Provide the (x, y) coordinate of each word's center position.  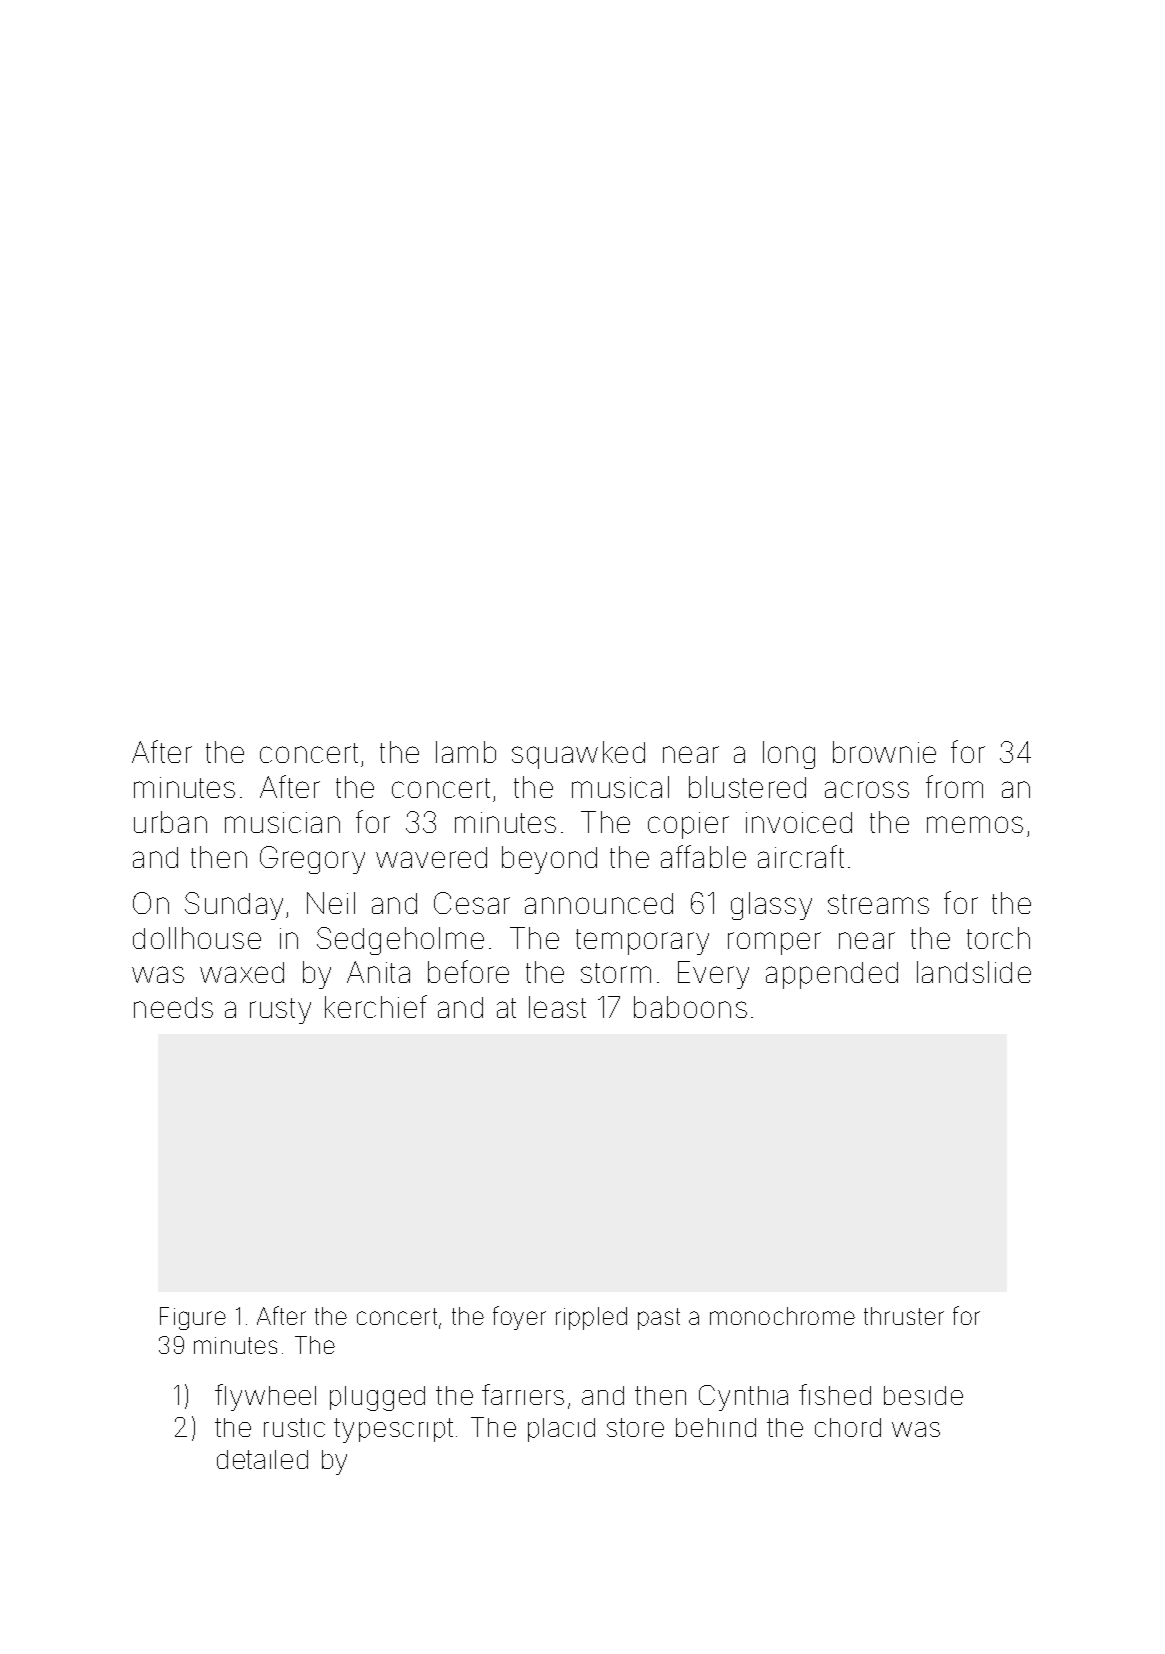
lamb (466, 752)
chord (848, 1427)
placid (561, 1430)
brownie (884, 752)
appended (832, 975)
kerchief (376, 1006)
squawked (578, 755)
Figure (193, 1318)
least (557, 1007)
